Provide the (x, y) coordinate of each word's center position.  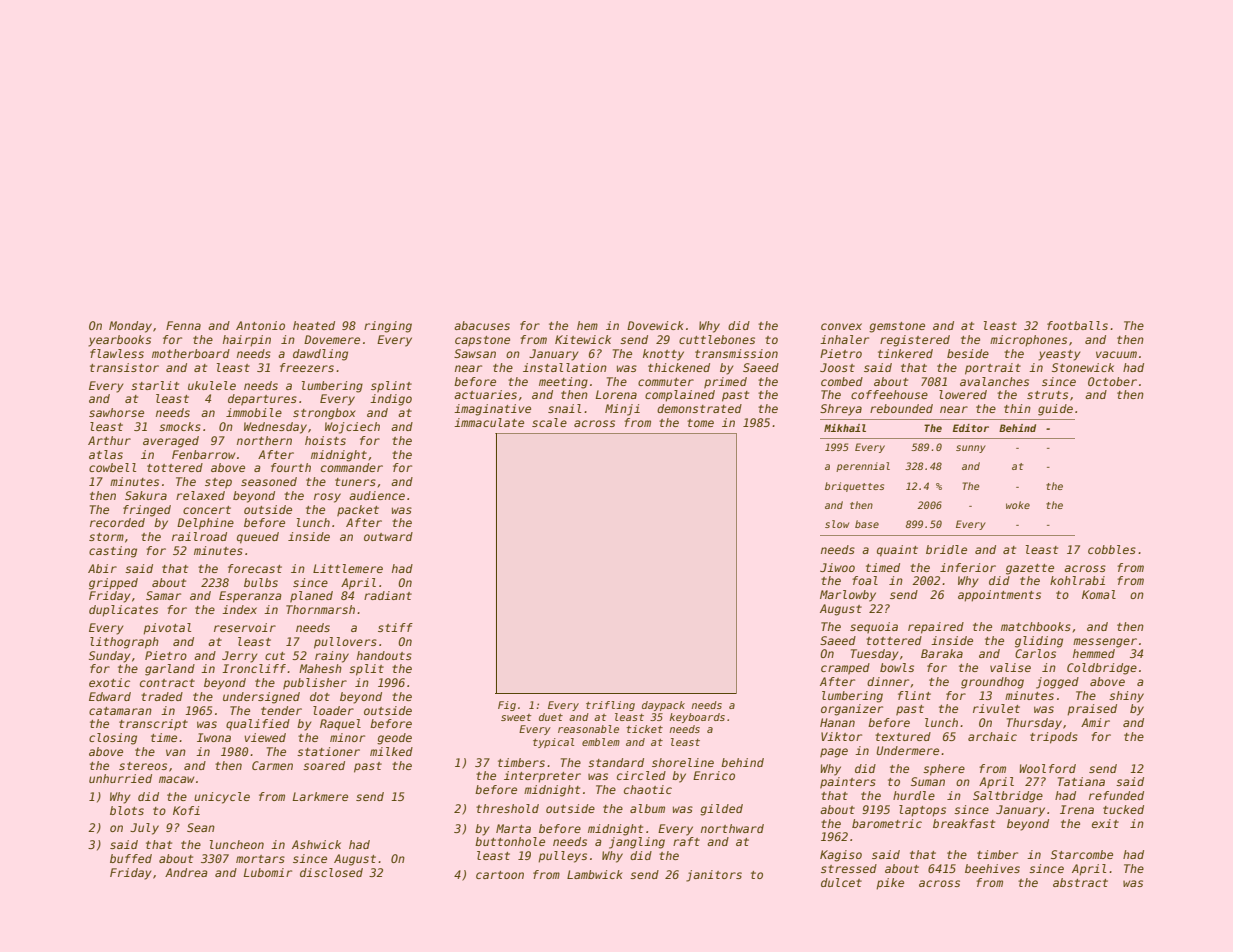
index (239, 609)
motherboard (191, 353)
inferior (968, 567)
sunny (971, 449)
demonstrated (699, 408)
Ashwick (316, 844)
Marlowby (848, 596)
